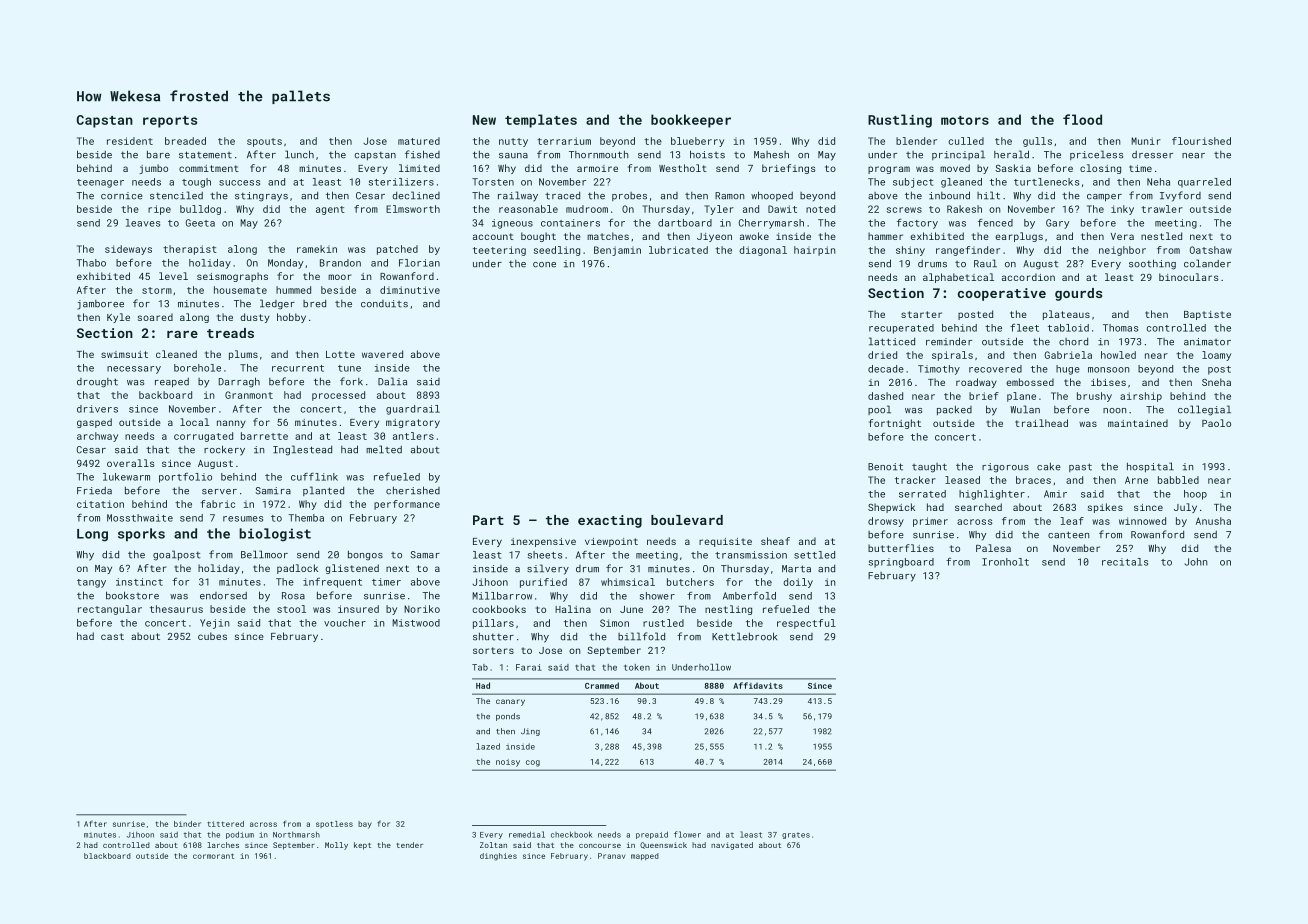  I want to click on flood, so click(1082, 119).
